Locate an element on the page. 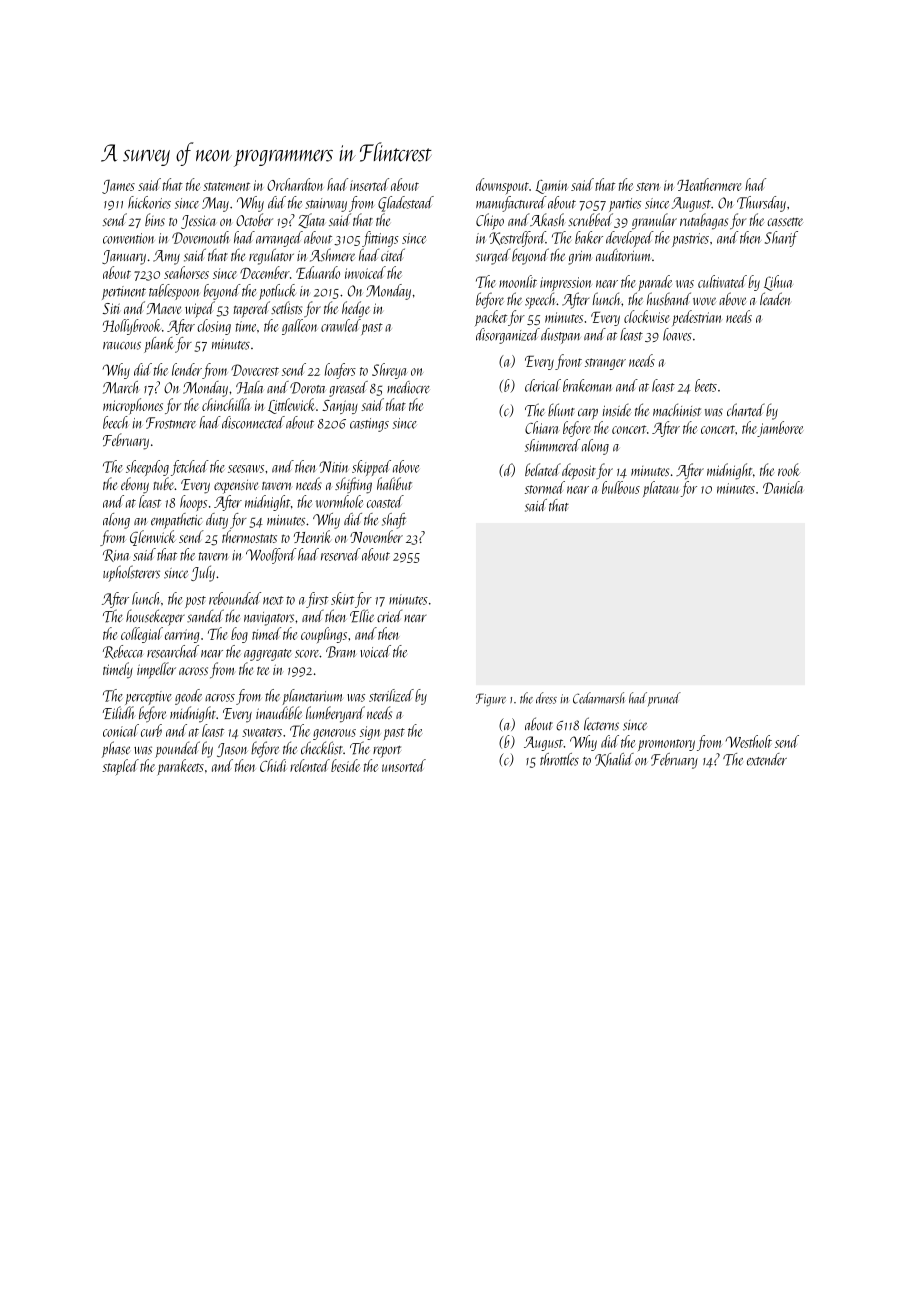 The image size is (908, 1316). Orchardton is located at coordinates (295, 184).
